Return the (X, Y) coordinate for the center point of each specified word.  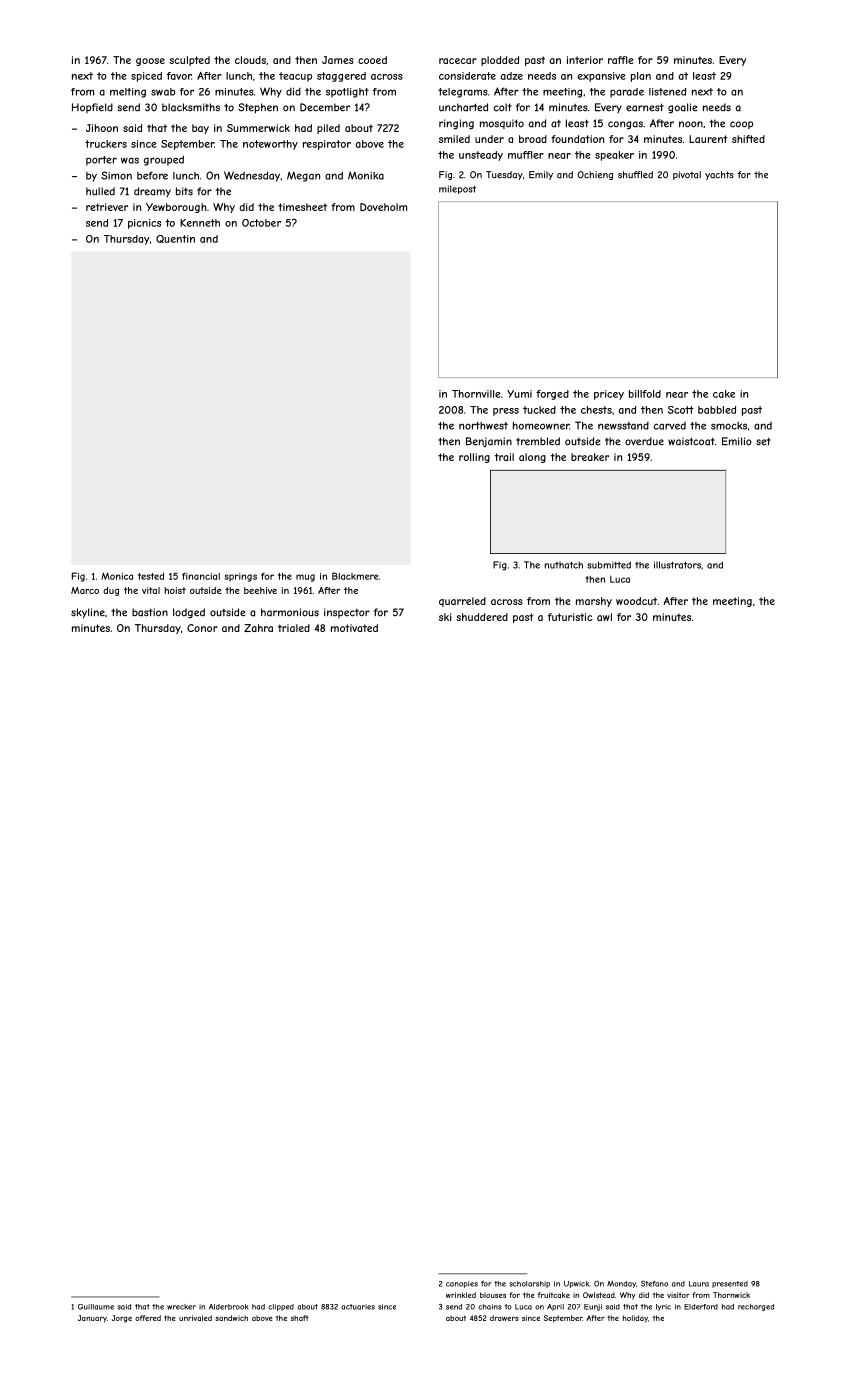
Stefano (654, 1283)
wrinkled (461, 1295)
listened (667, 92)
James (338, 60)
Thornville (476, 394)
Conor (202, 628)
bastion (150, 612)
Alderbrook (229, 1307)
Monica (117, 576)
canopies (462, 1284)
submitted (609, 565)
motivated (354, 628)
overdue (644, 441)
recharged (756, 1307)
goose (150, 62)
